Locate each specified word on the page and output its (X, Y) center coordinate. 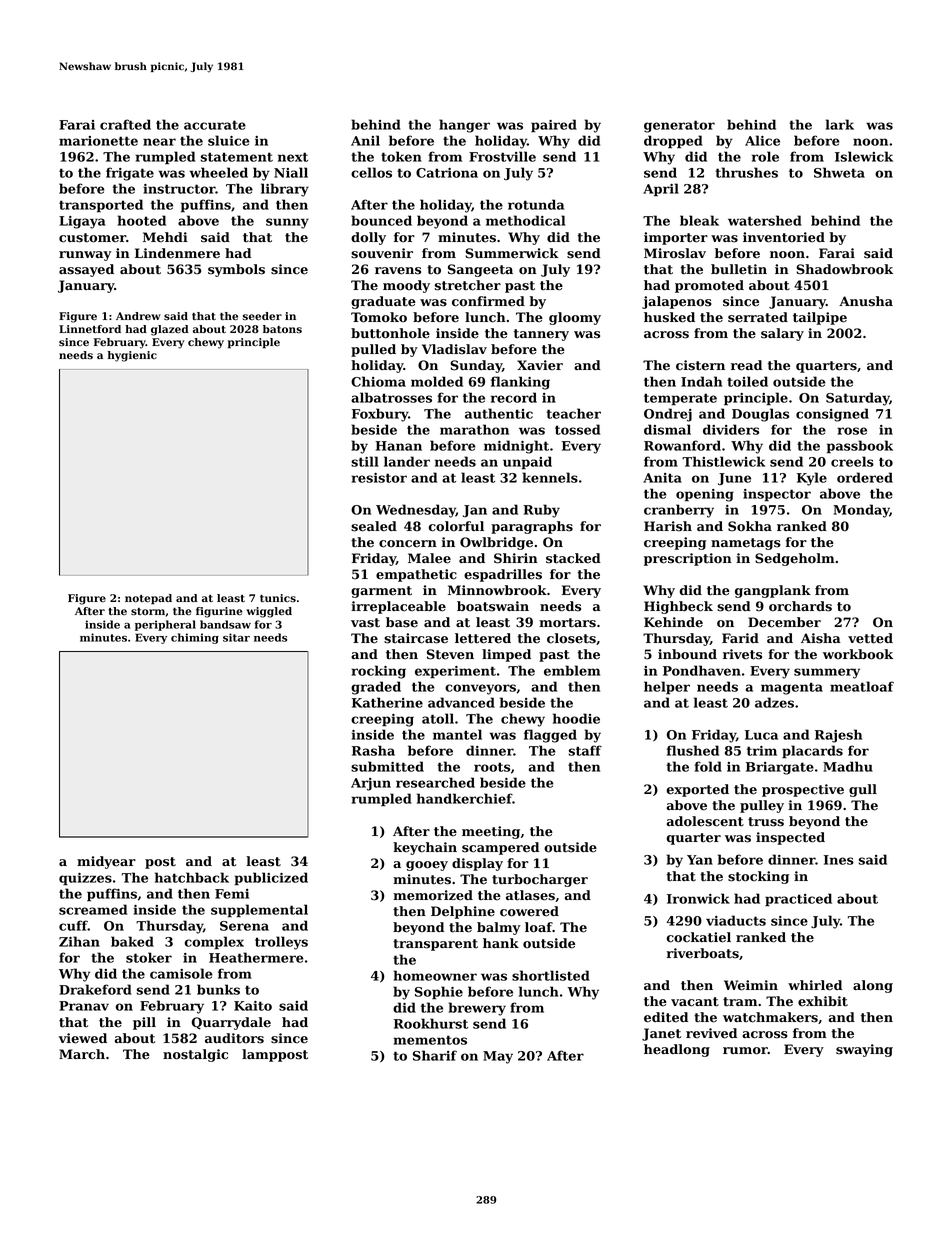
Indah (701, 381)
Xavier (540, 365)
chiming (195, 638)
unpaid (527, 463)
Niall (291, 172)
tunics (278, 598)
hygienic (132, 356)
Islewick (864, 156)
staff (585, 750)
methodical (525, 220)
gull (863, 790)
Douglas (760, 415)
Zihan (79, 941)
